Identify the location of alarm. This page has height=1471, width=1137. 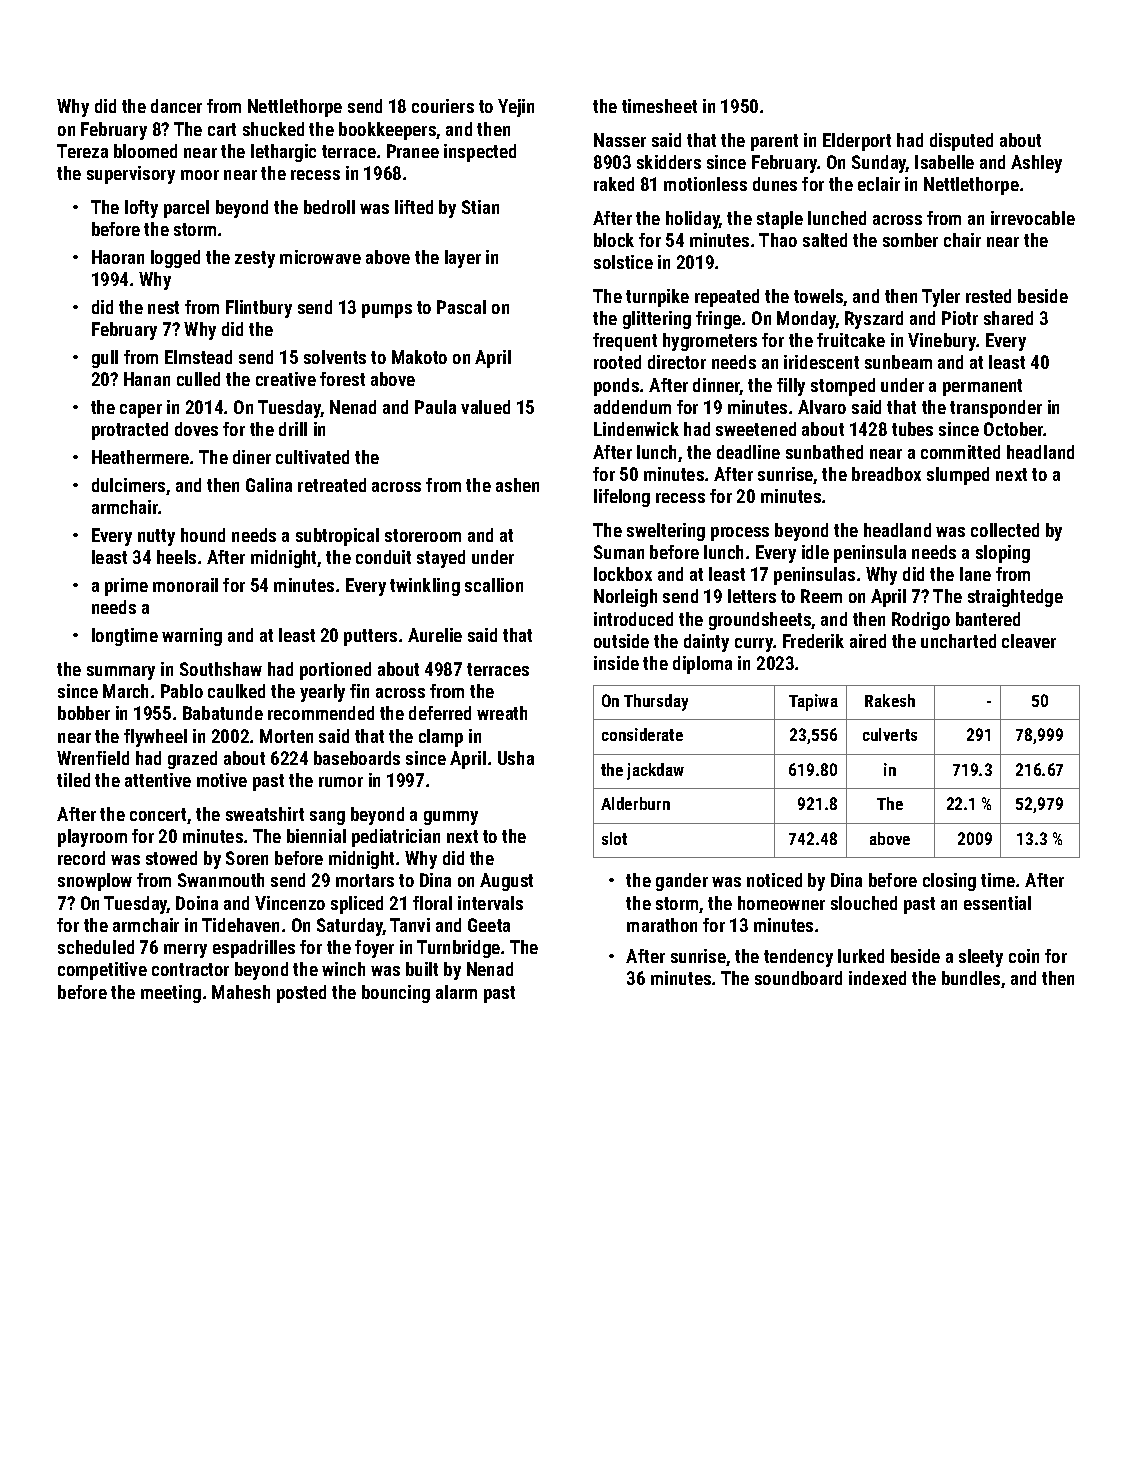
(456, 992).
